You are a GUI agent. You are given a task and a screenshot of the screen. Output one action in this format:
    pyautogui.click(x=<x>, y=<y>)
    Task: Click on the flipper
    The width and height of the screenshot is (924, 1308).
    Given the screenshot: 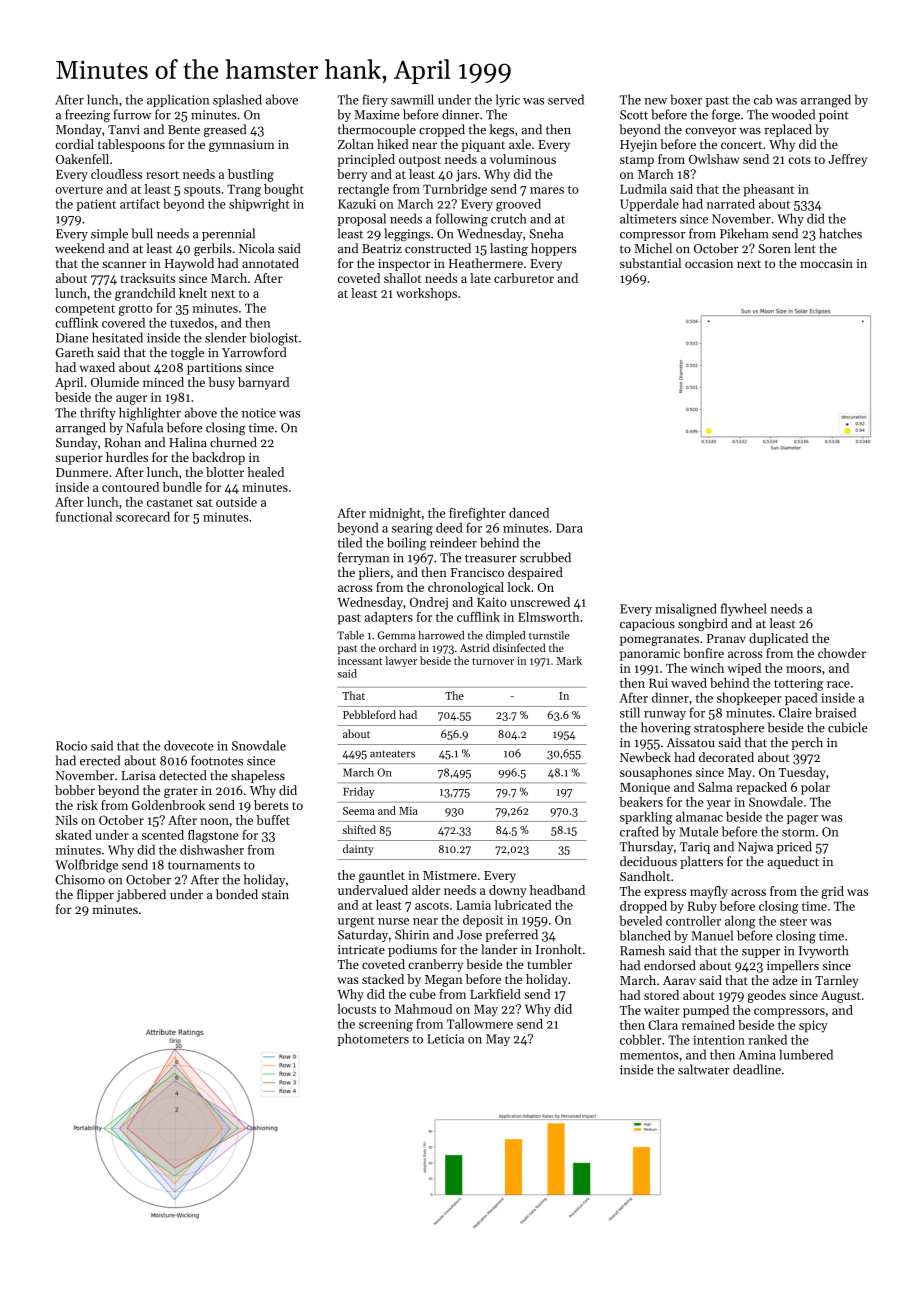 What is the action you would take?
    pyautogui.click(x=95, y=895)
